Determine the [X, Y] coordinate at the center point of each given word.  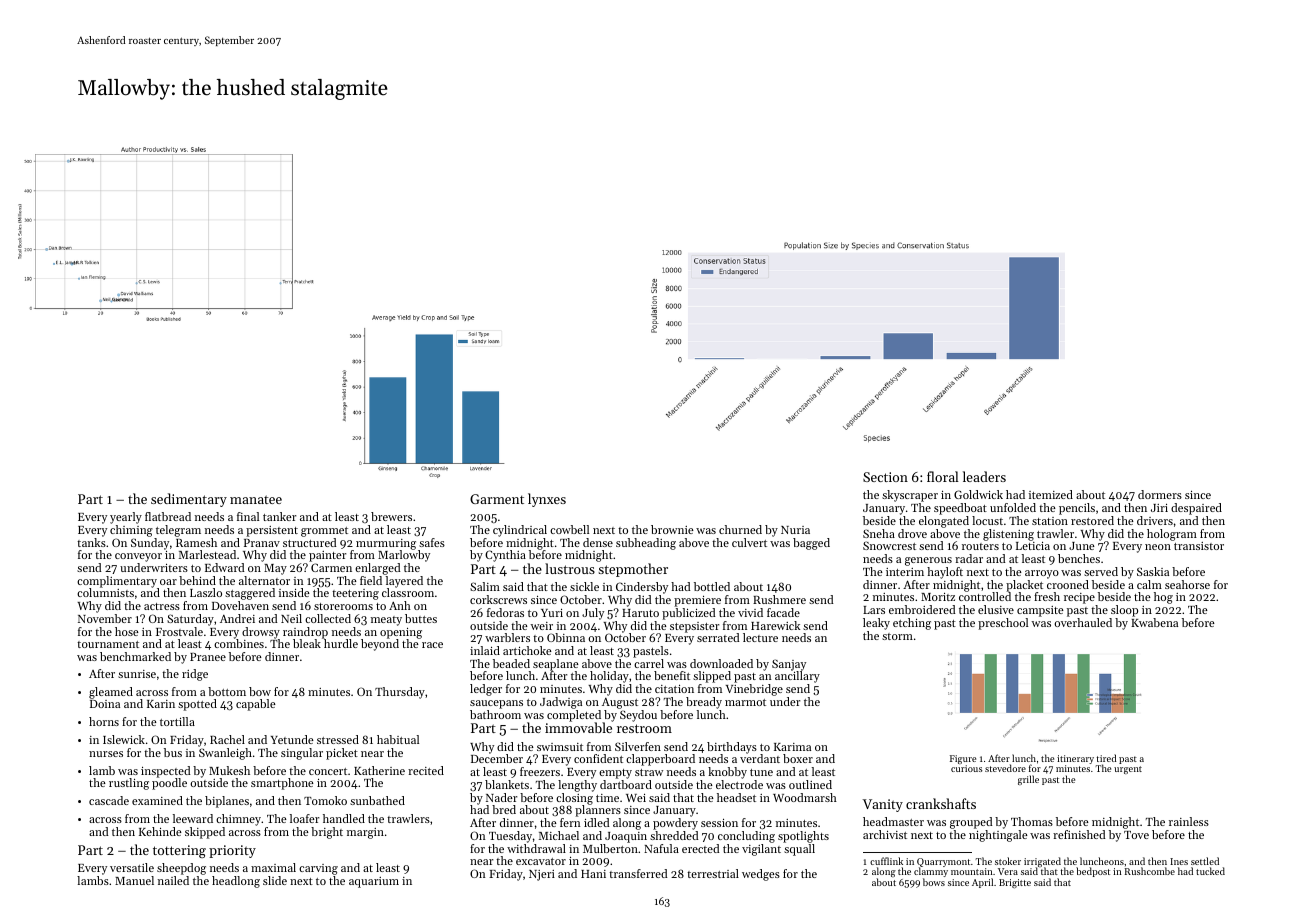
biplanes [227, 802]
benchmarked [135, 656]
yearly [126, 518]
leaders [984, 476]
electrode [739, 784]
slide [275, 880]
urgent [1128, 770]
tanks [91, 542]
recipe [1079, 598]
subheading [646, 544]
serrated [718, 637]
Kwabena [1154, 622]
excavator [541, 861]
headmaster [893, 821]
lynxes [547, 500]
